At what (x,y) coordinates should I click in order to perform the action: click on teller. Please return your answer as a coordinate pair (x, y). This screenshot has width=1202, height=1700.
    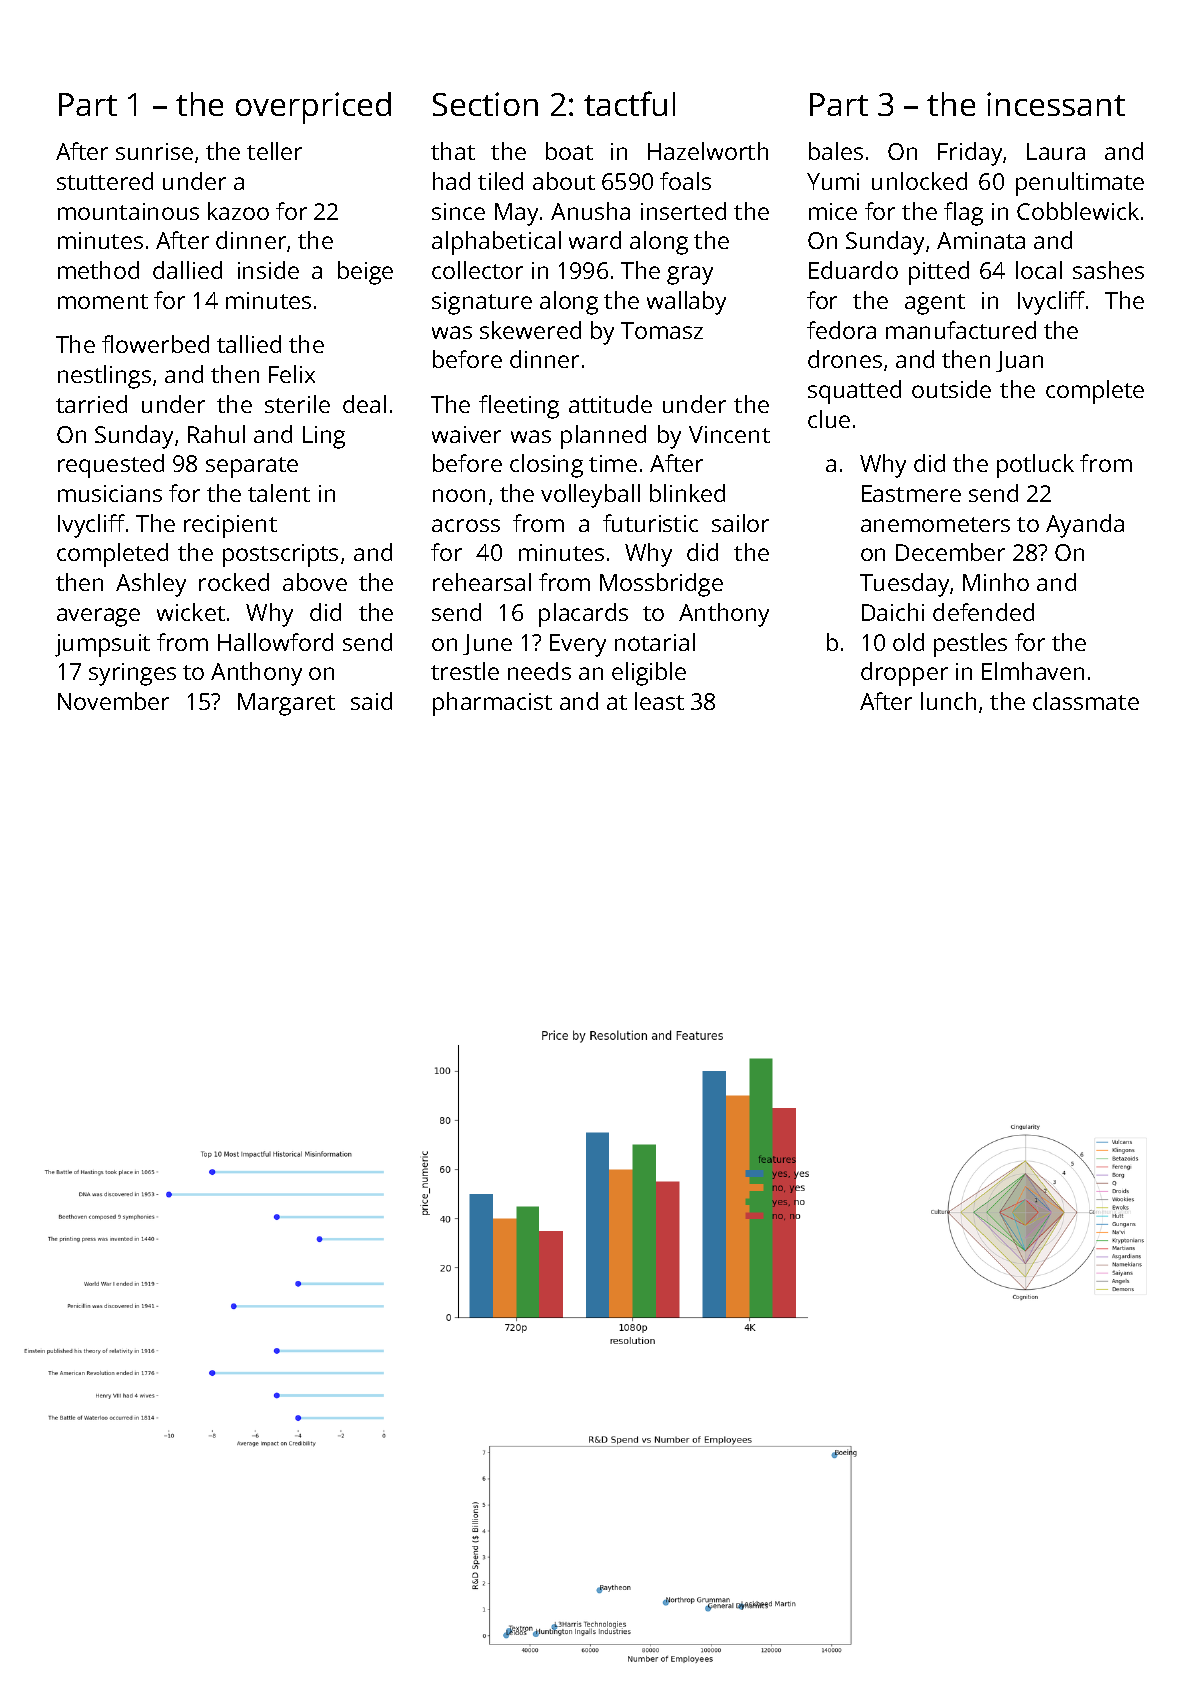
    Looking at the image, I should click on (274, 151).
